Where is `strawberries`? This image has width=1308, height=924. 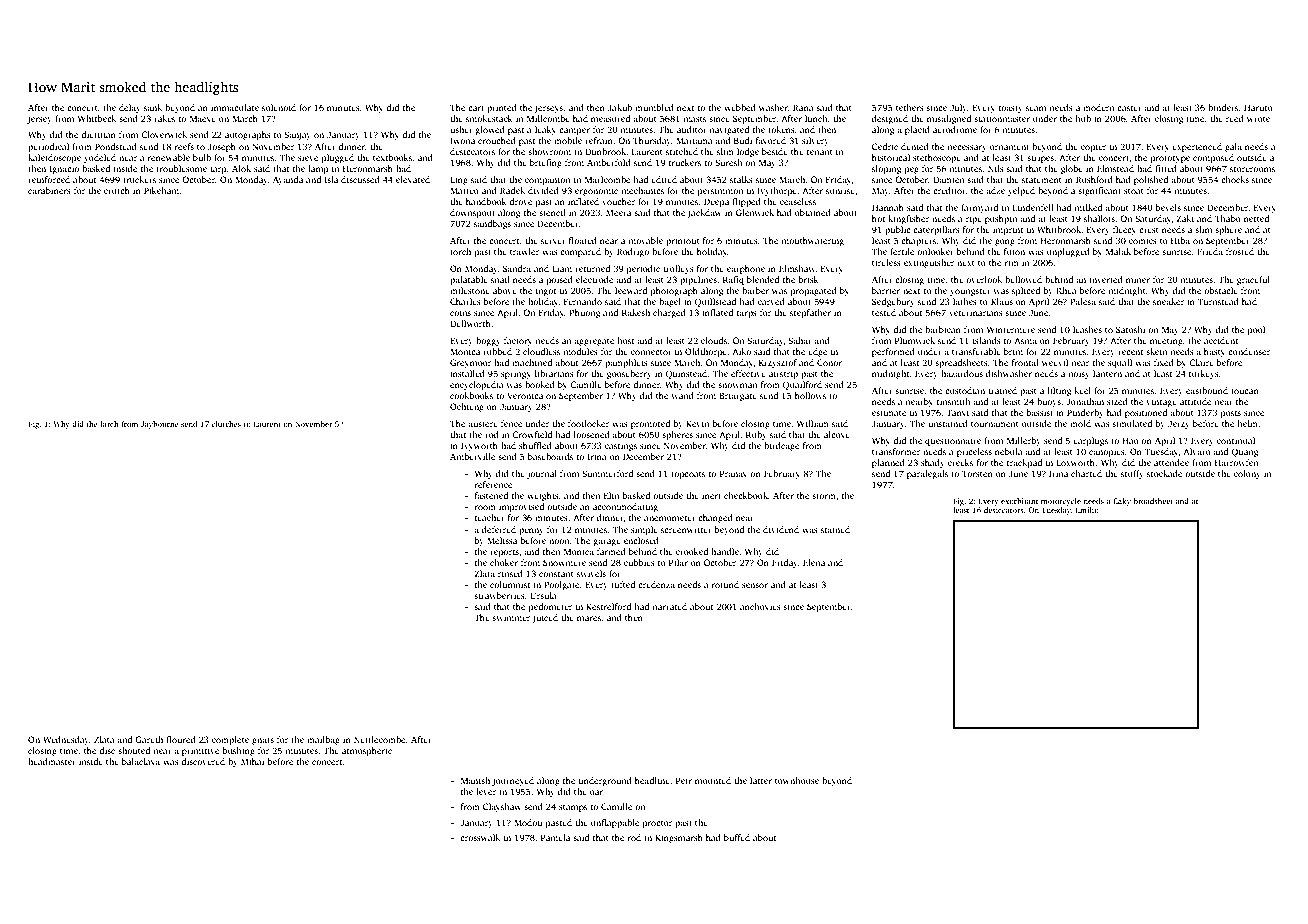 strawberries is located at coordinates (499, 595).
